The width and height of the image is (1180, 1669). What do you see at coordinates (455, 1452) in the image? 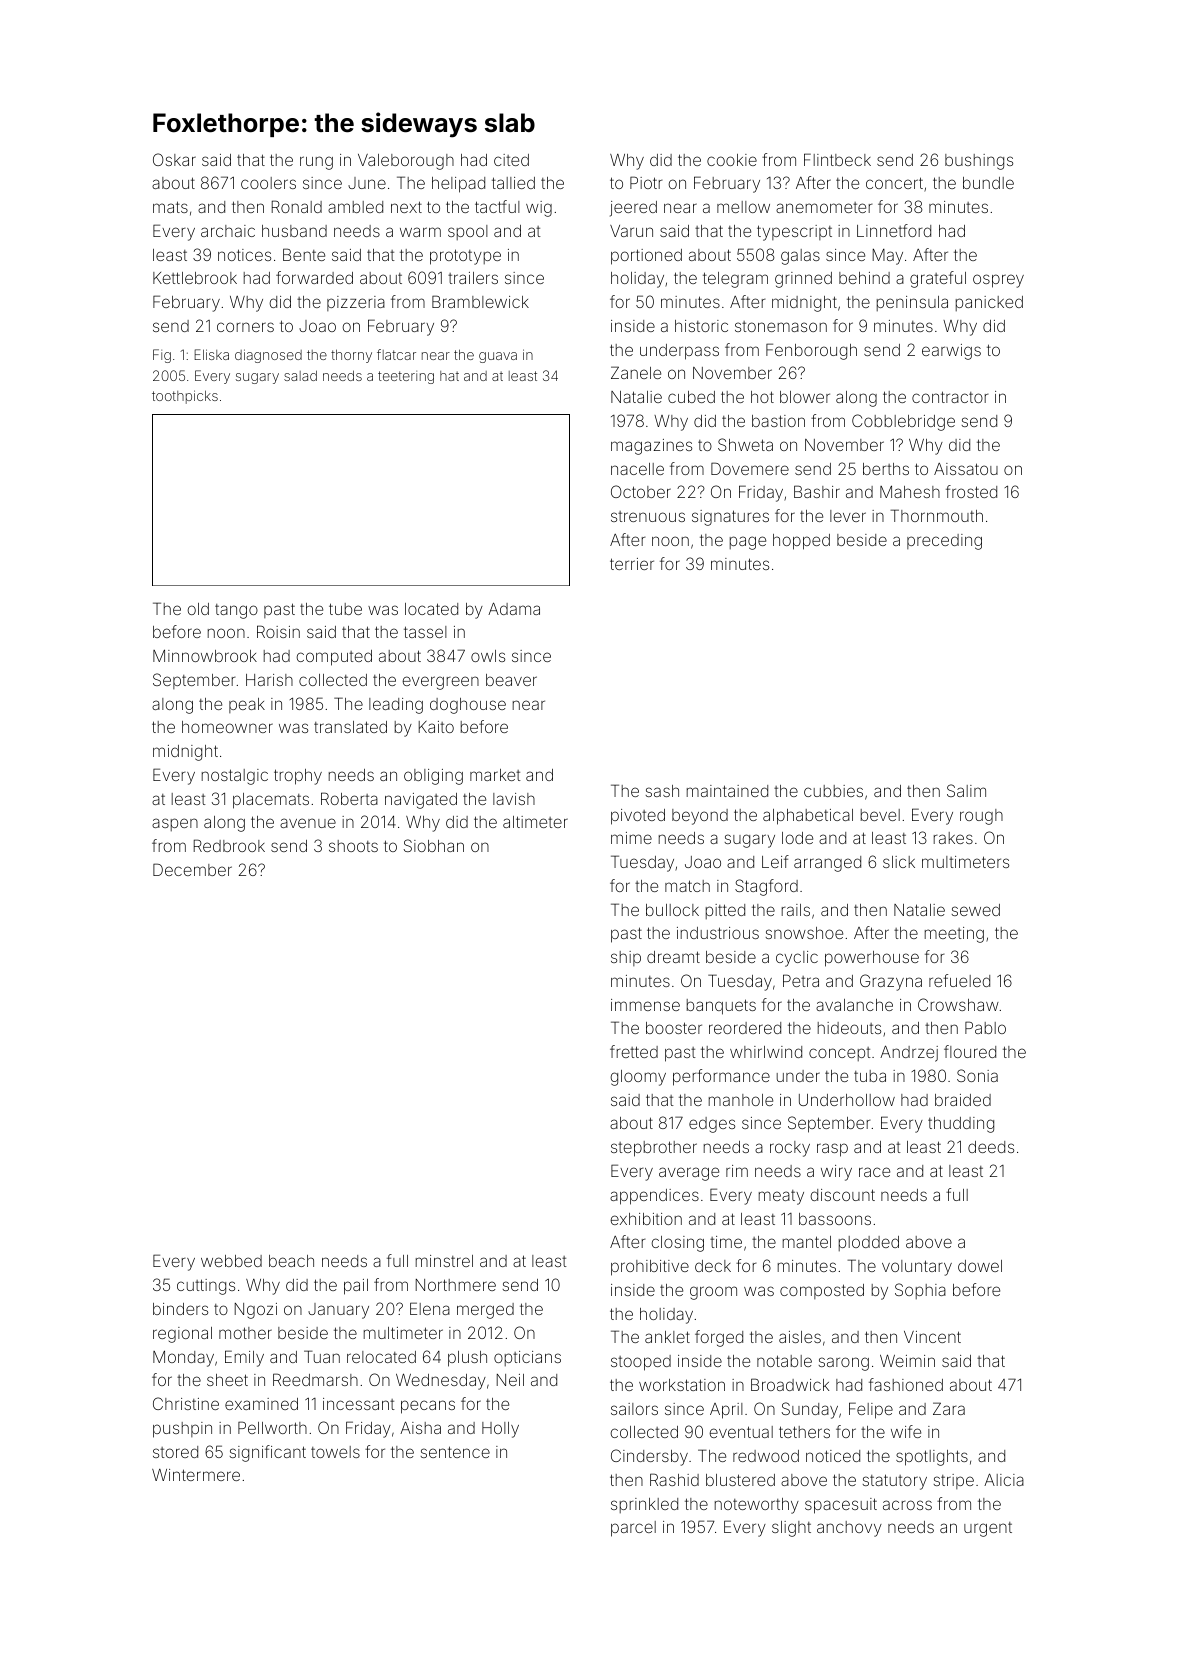
I see `sentence` at bounding box center [455, 1452].
